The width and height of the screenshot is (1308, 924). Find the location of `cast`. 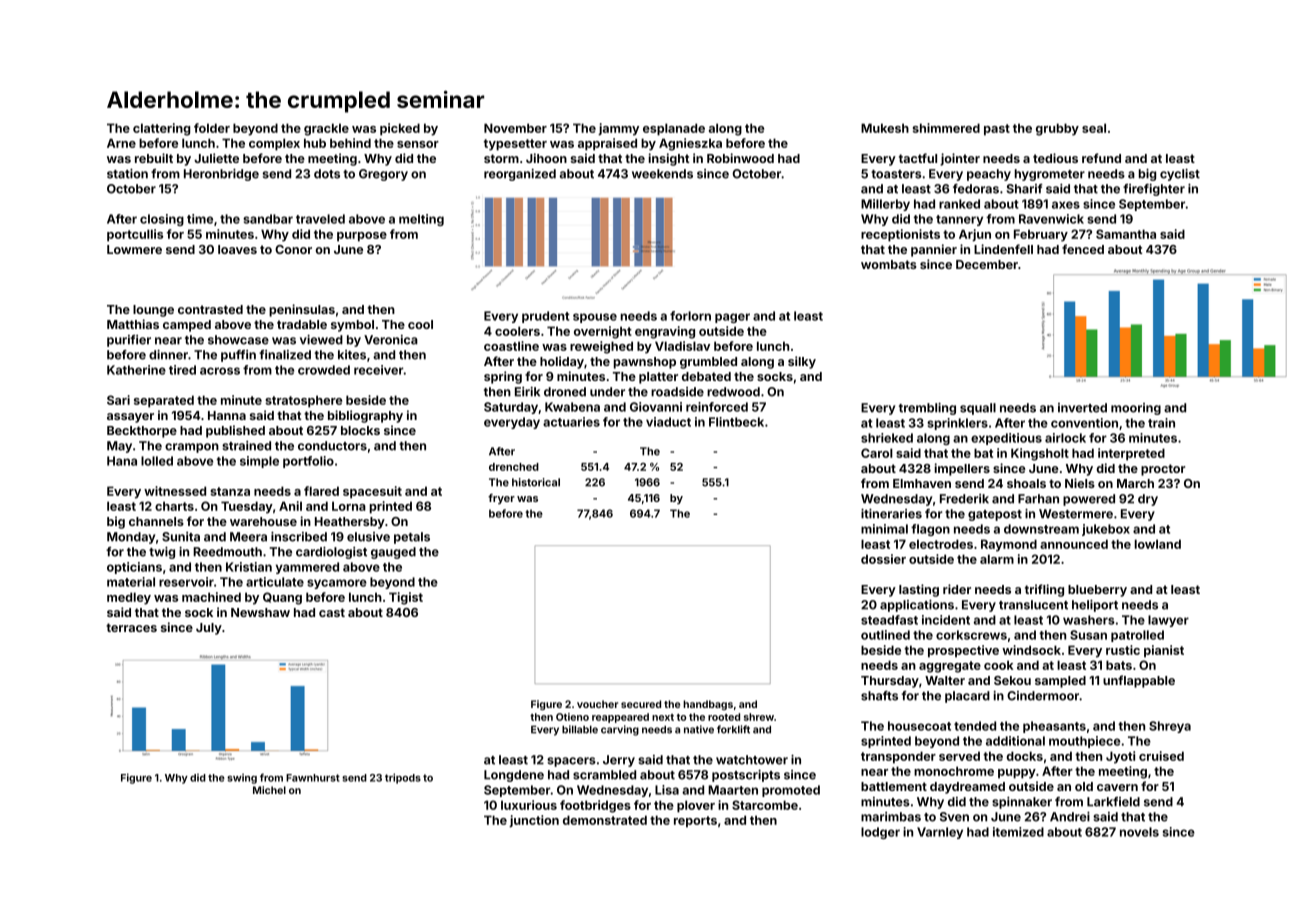

cast is located at coordinates (332, 612).
